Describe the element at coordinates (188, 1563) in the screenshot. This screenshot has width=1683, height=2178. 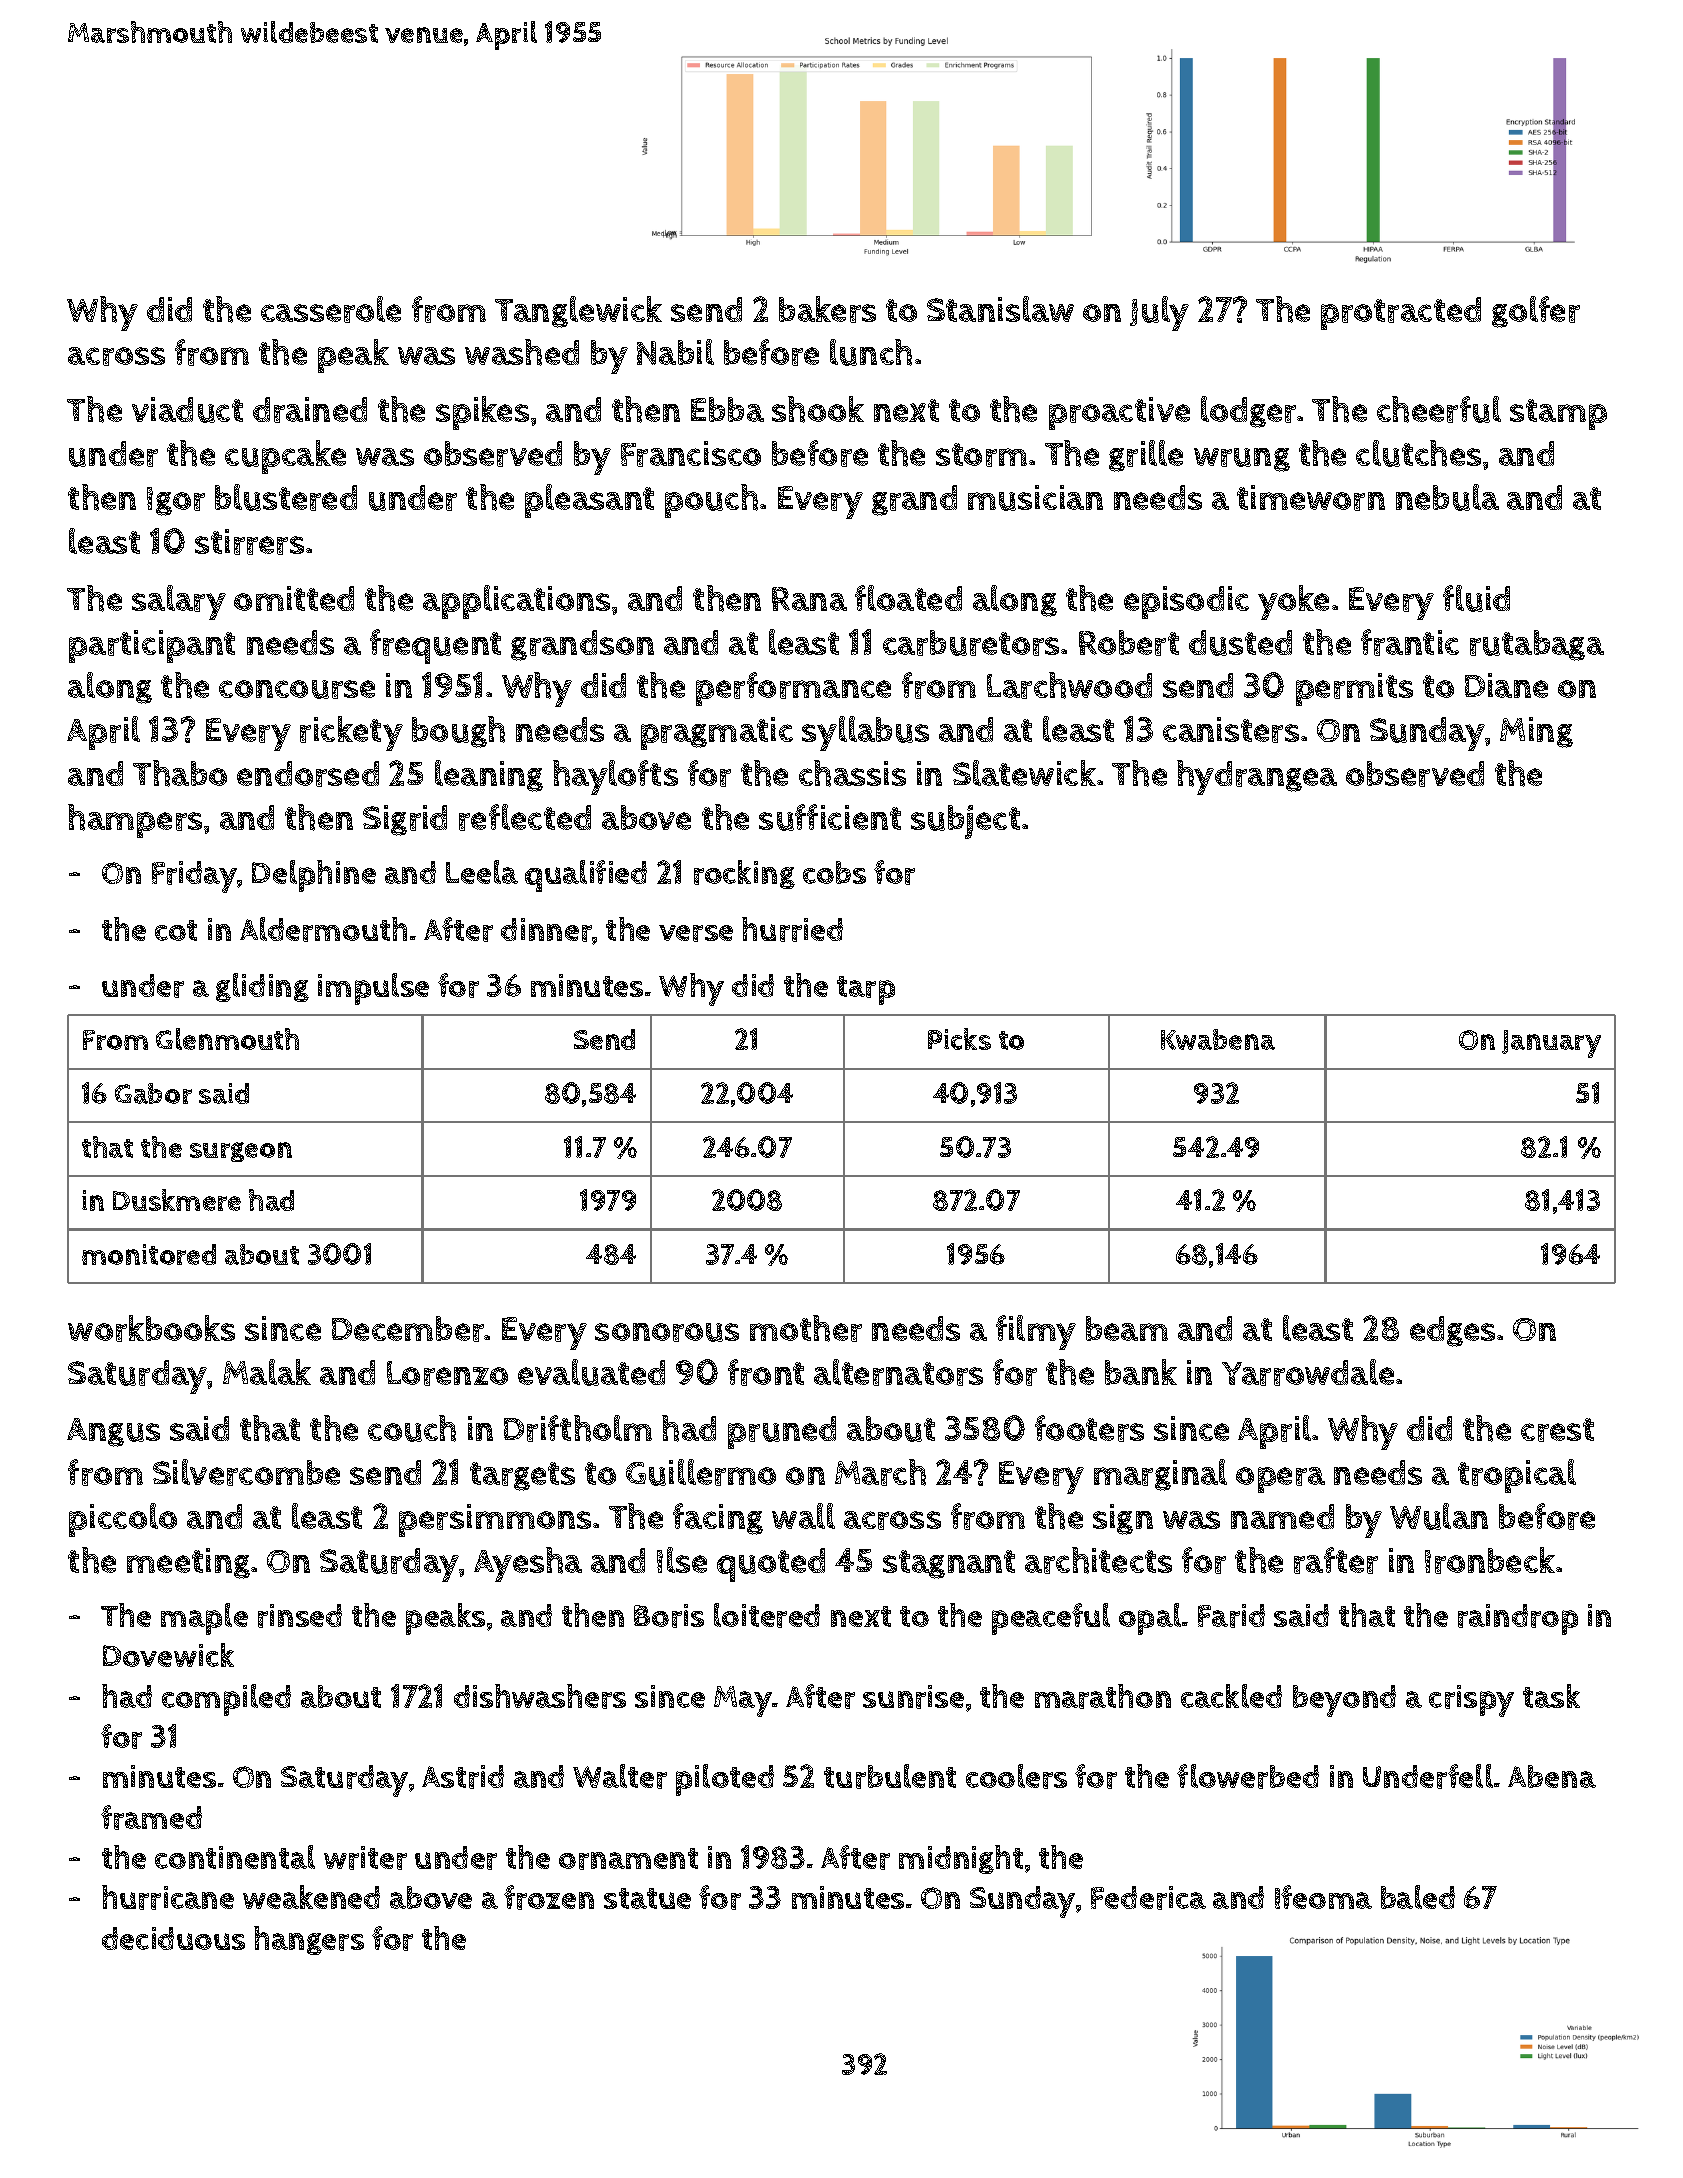
I see `meeting` at that location.
